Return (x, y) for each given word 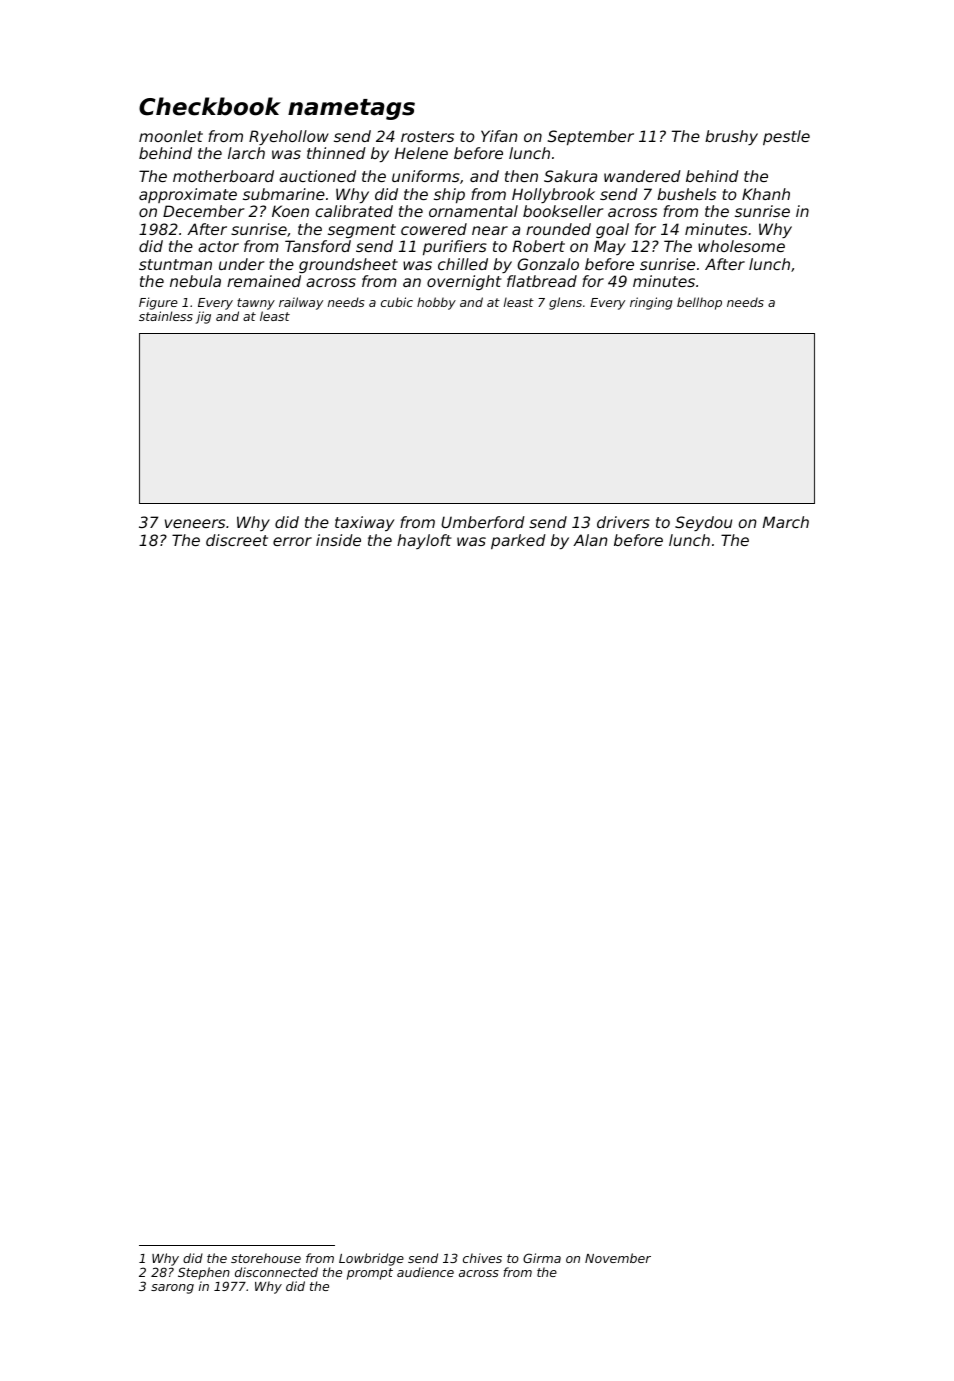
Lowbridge (371, 1259)
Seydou (703, 523)
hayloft (424, 541)
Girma (542, 1258)
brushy (731, 137)
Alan (590, 540)
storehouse (266, 1258)
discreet (237, 540)
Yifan (499, 136)
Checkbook (210, 106)
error (292, 541)
